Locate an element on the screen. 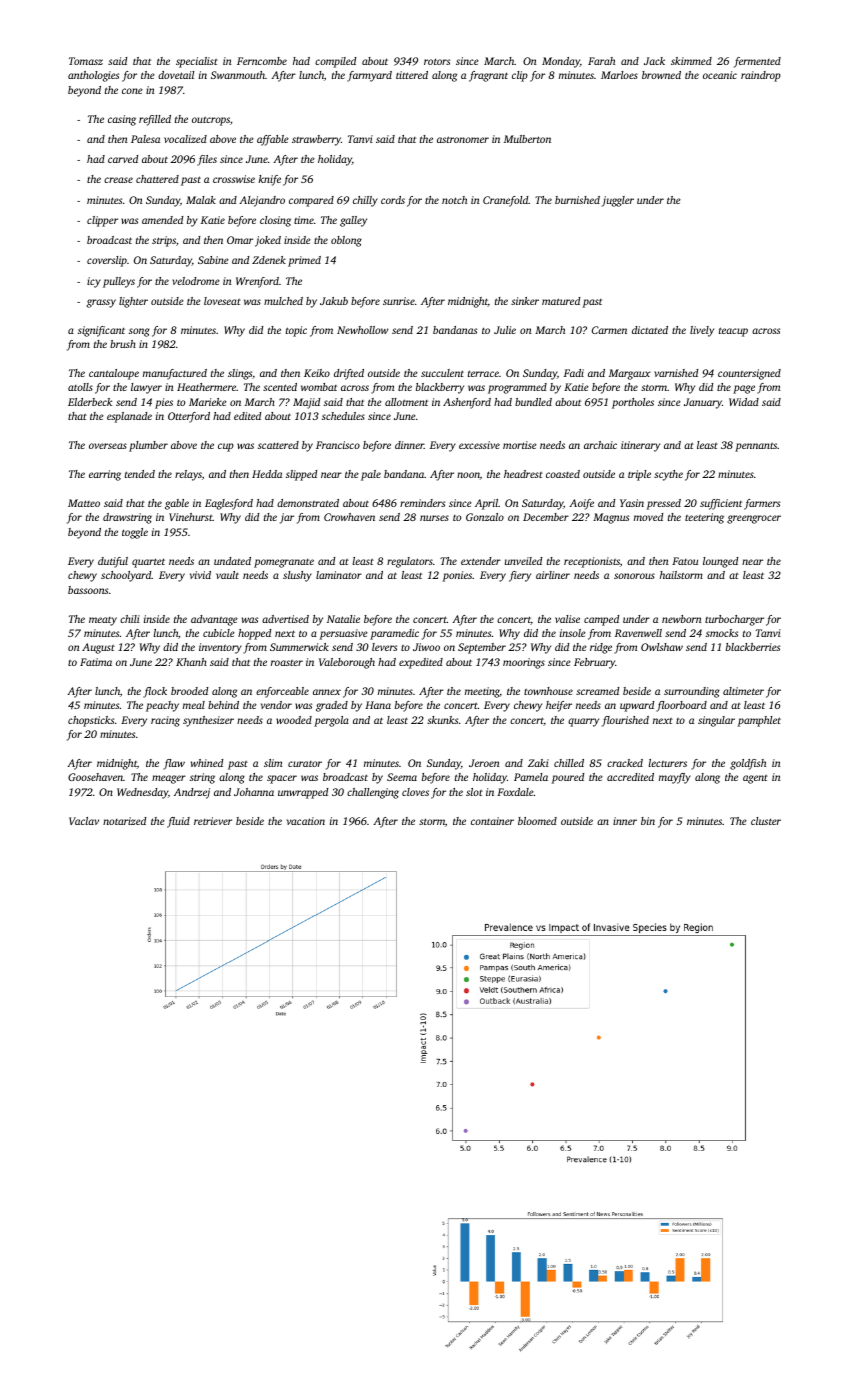  specialist is located at coordinates (197, 62).
